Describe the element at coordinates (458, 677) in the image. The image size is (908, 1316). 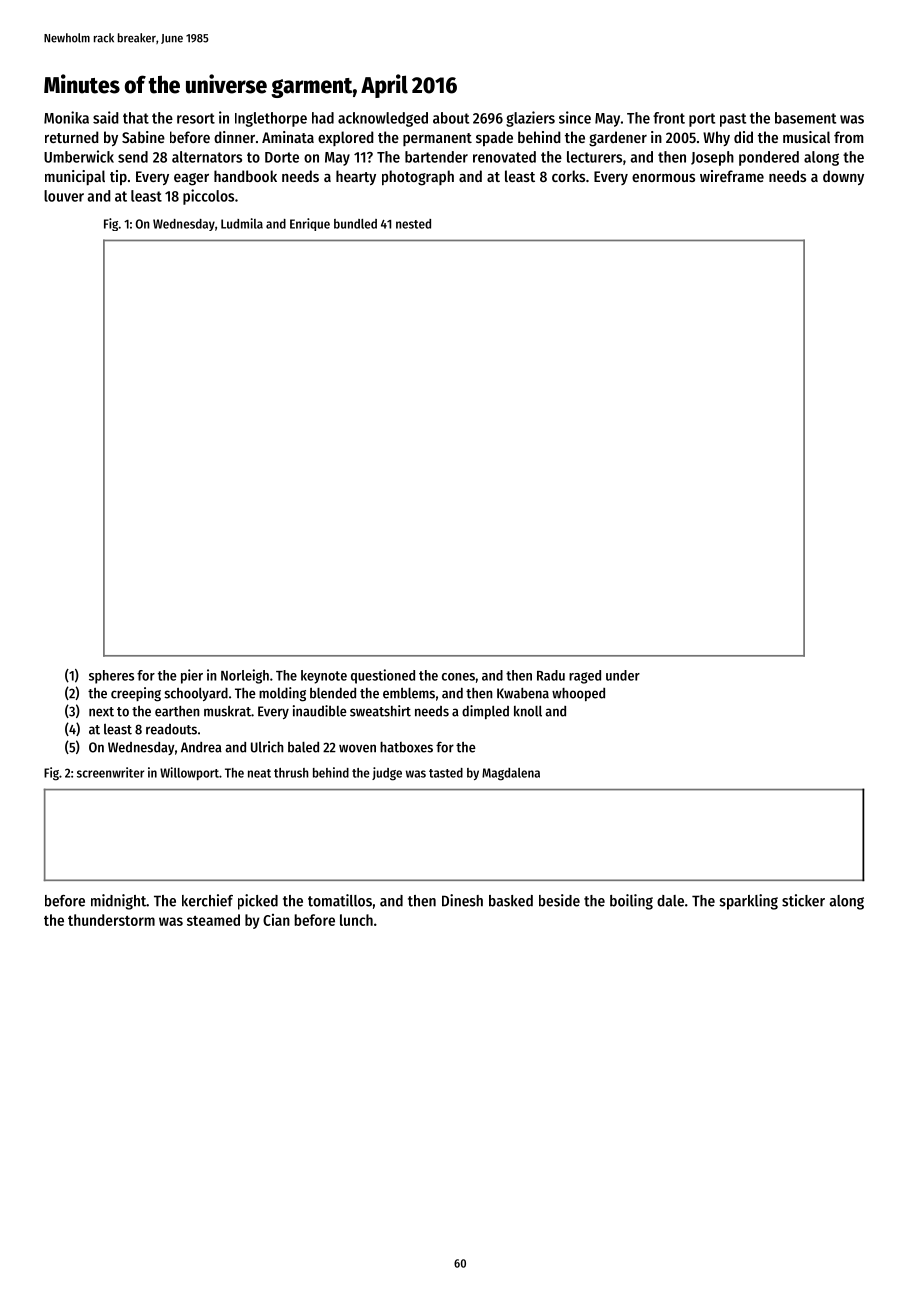
I see `cones` at that location.
